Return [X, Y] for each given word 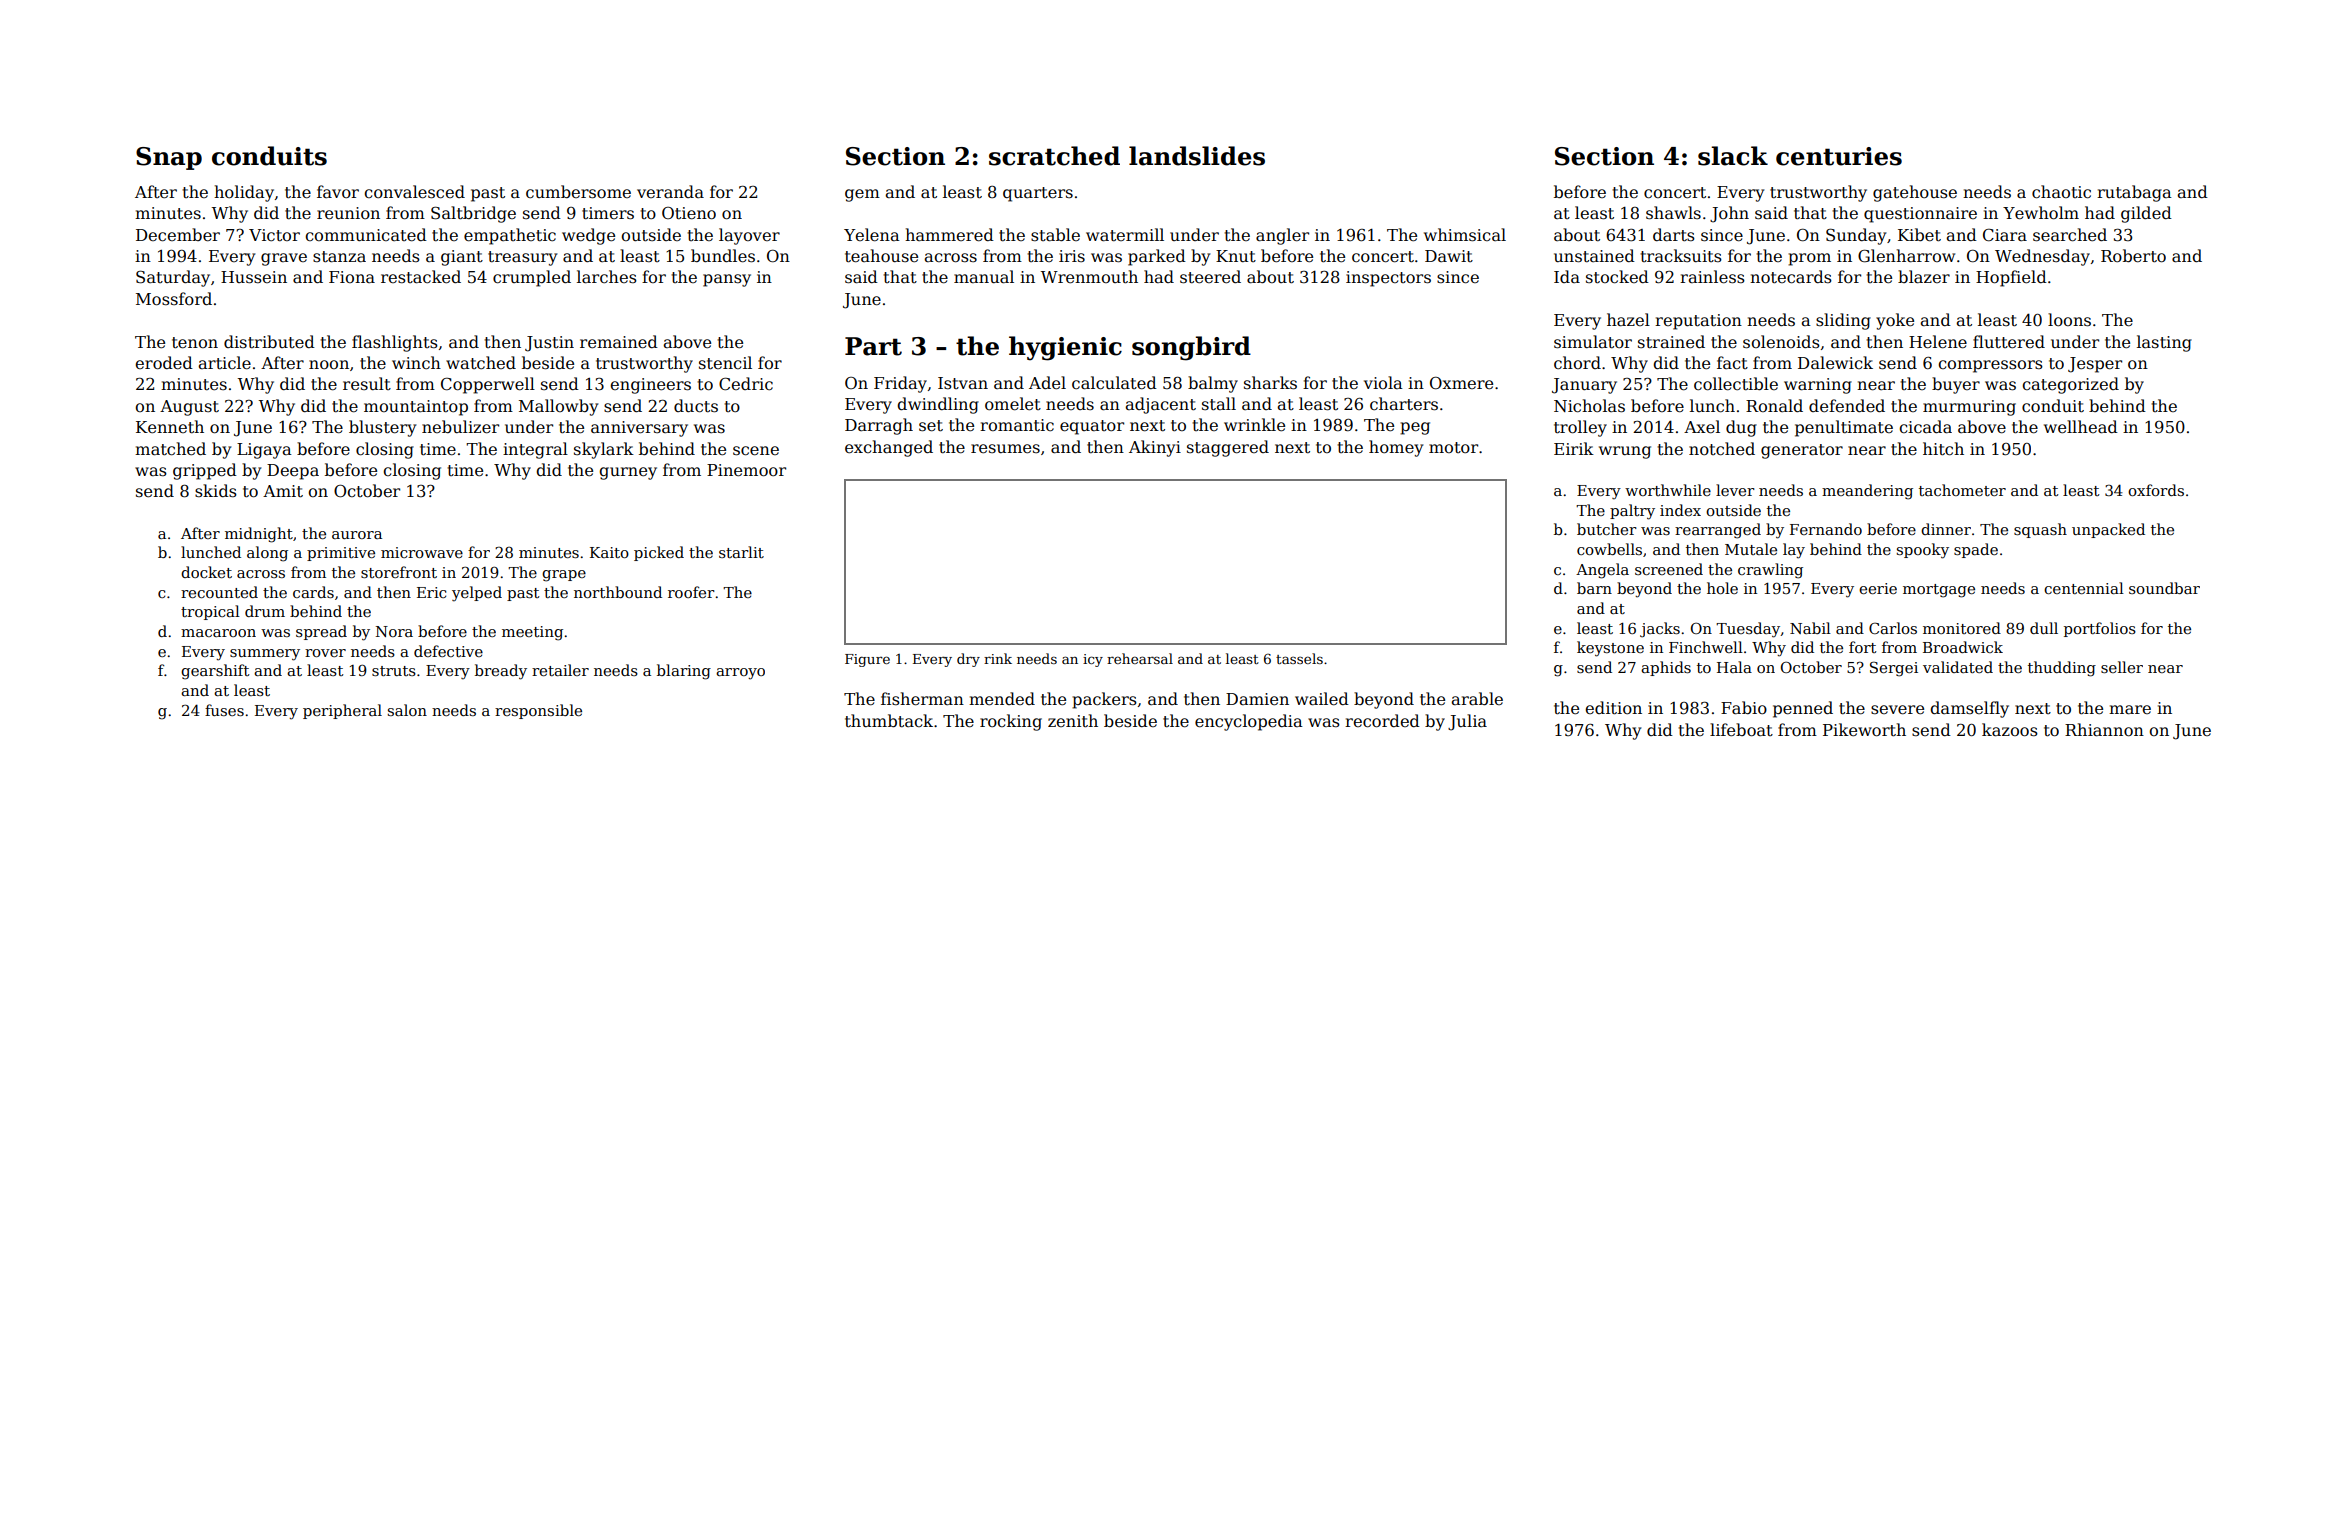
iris [1072, 256]
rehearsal [1140, 658]
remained [619, 342]
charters [1404, 404]
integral [535, 450]
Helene [1938, 342]
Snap [169, 158]
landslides [1197, 156]
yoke [1895, 321]
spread [321, 632]
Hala [1734, 667]
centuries [1839, 156]
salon [407, 710]
